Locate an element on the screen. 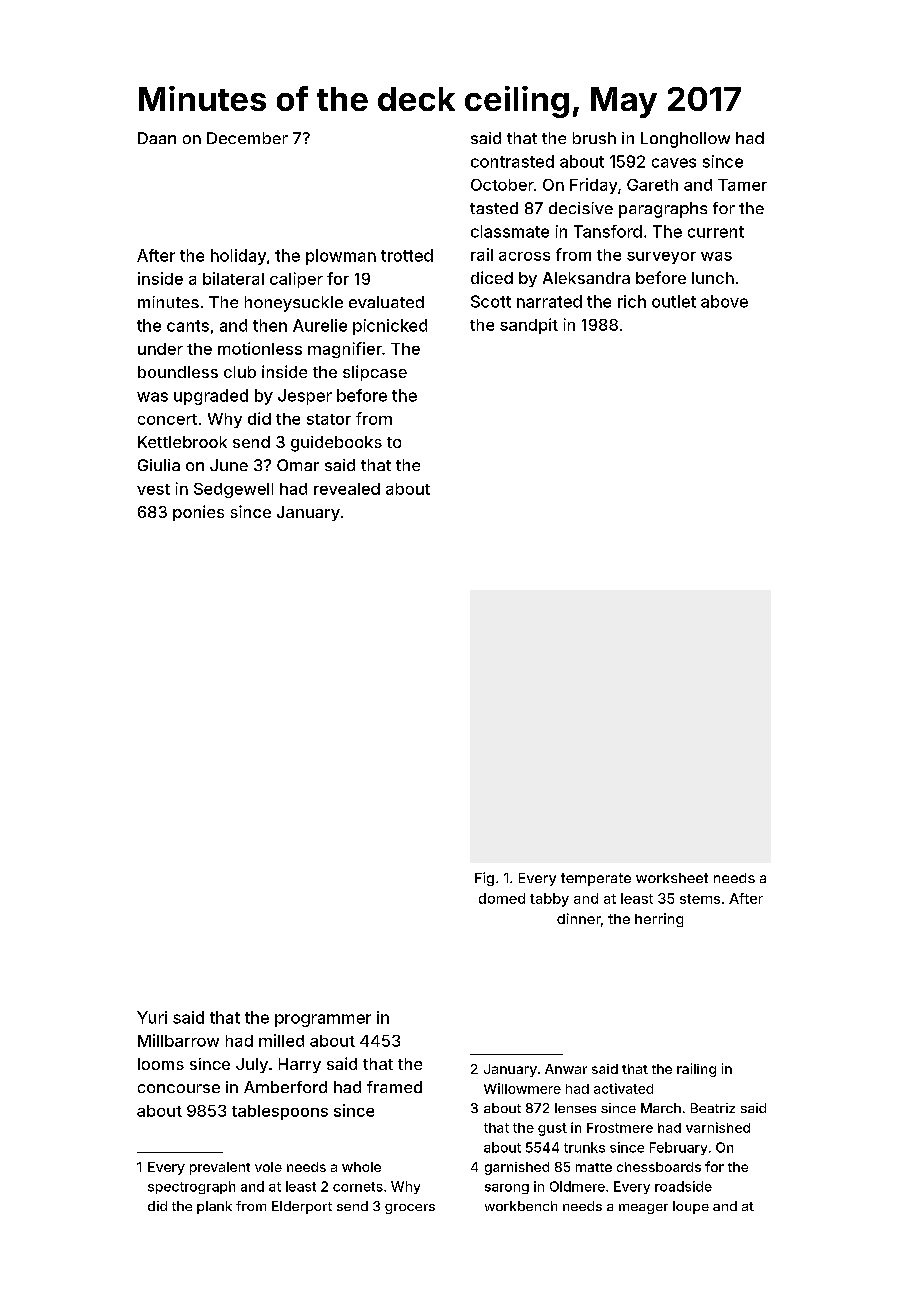 This screenshot has height=1316, width=908. contrasted is located at coordinates (512, 161).
